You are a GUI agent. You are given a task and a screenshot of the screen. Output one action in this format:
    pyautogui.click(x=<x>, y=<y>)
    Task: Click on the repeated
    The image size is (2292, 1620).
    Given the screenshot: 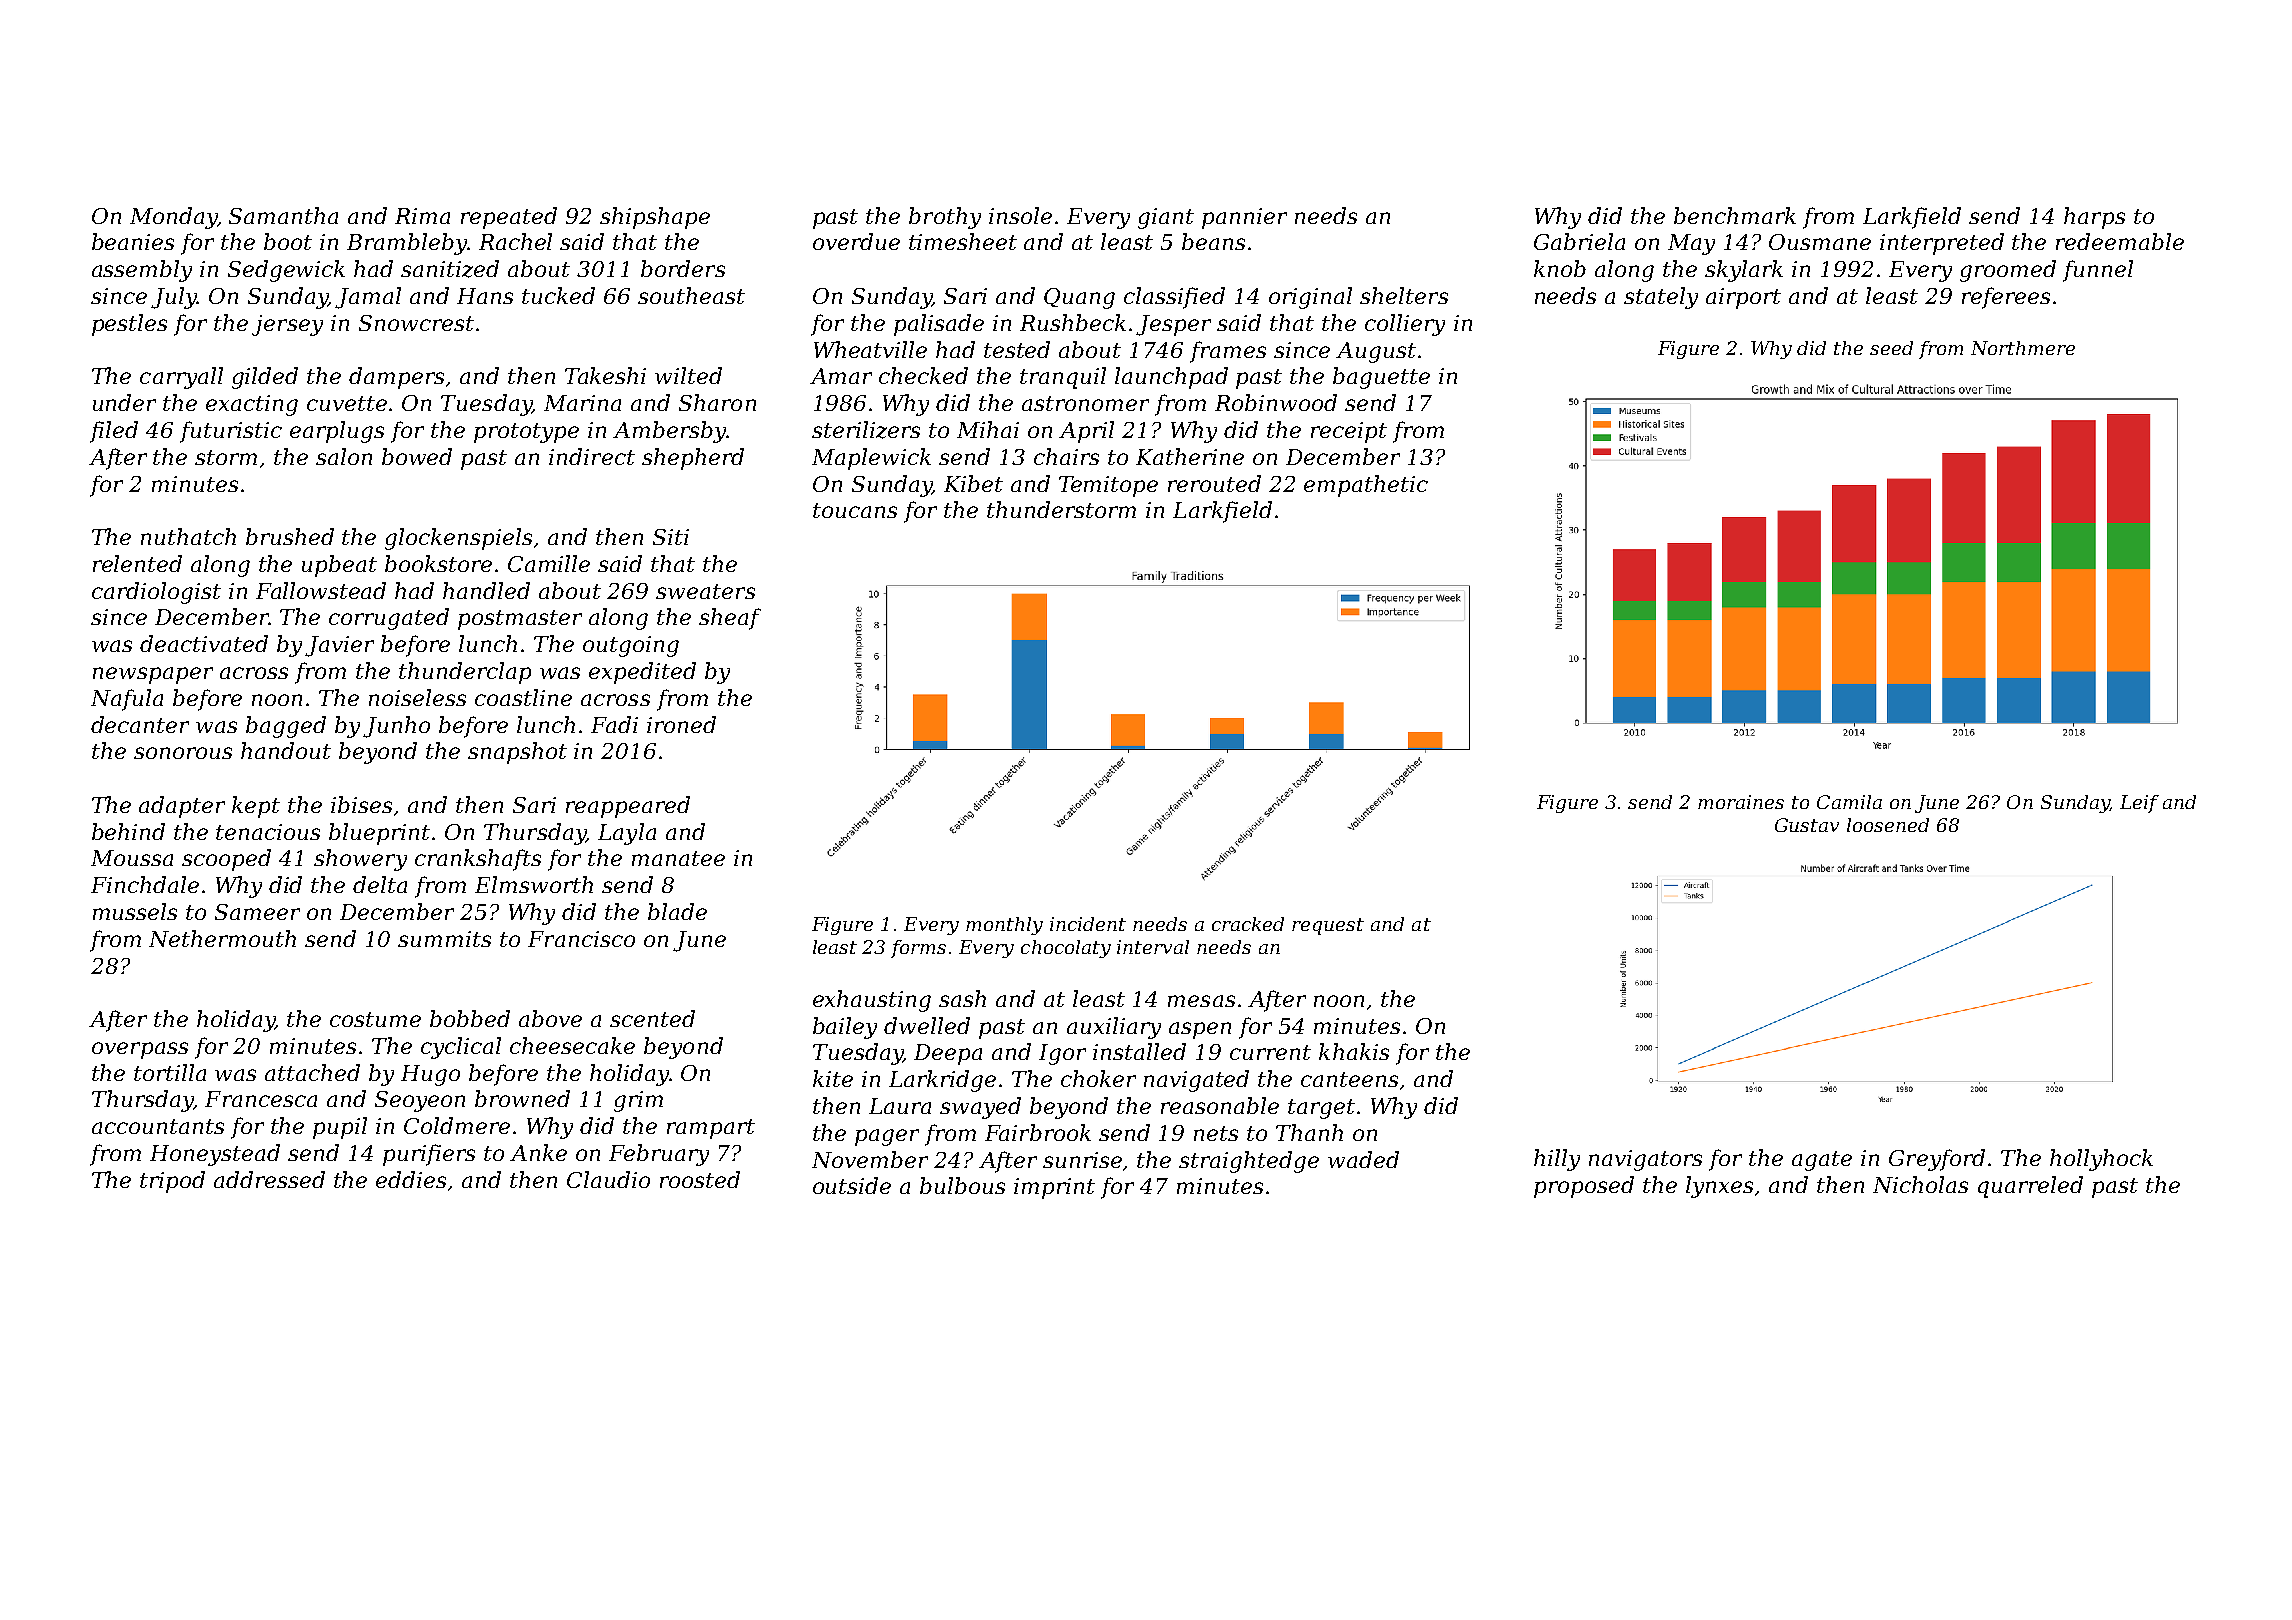 What is the action you would take?
    pyautogui.click(x=509, y=218)
